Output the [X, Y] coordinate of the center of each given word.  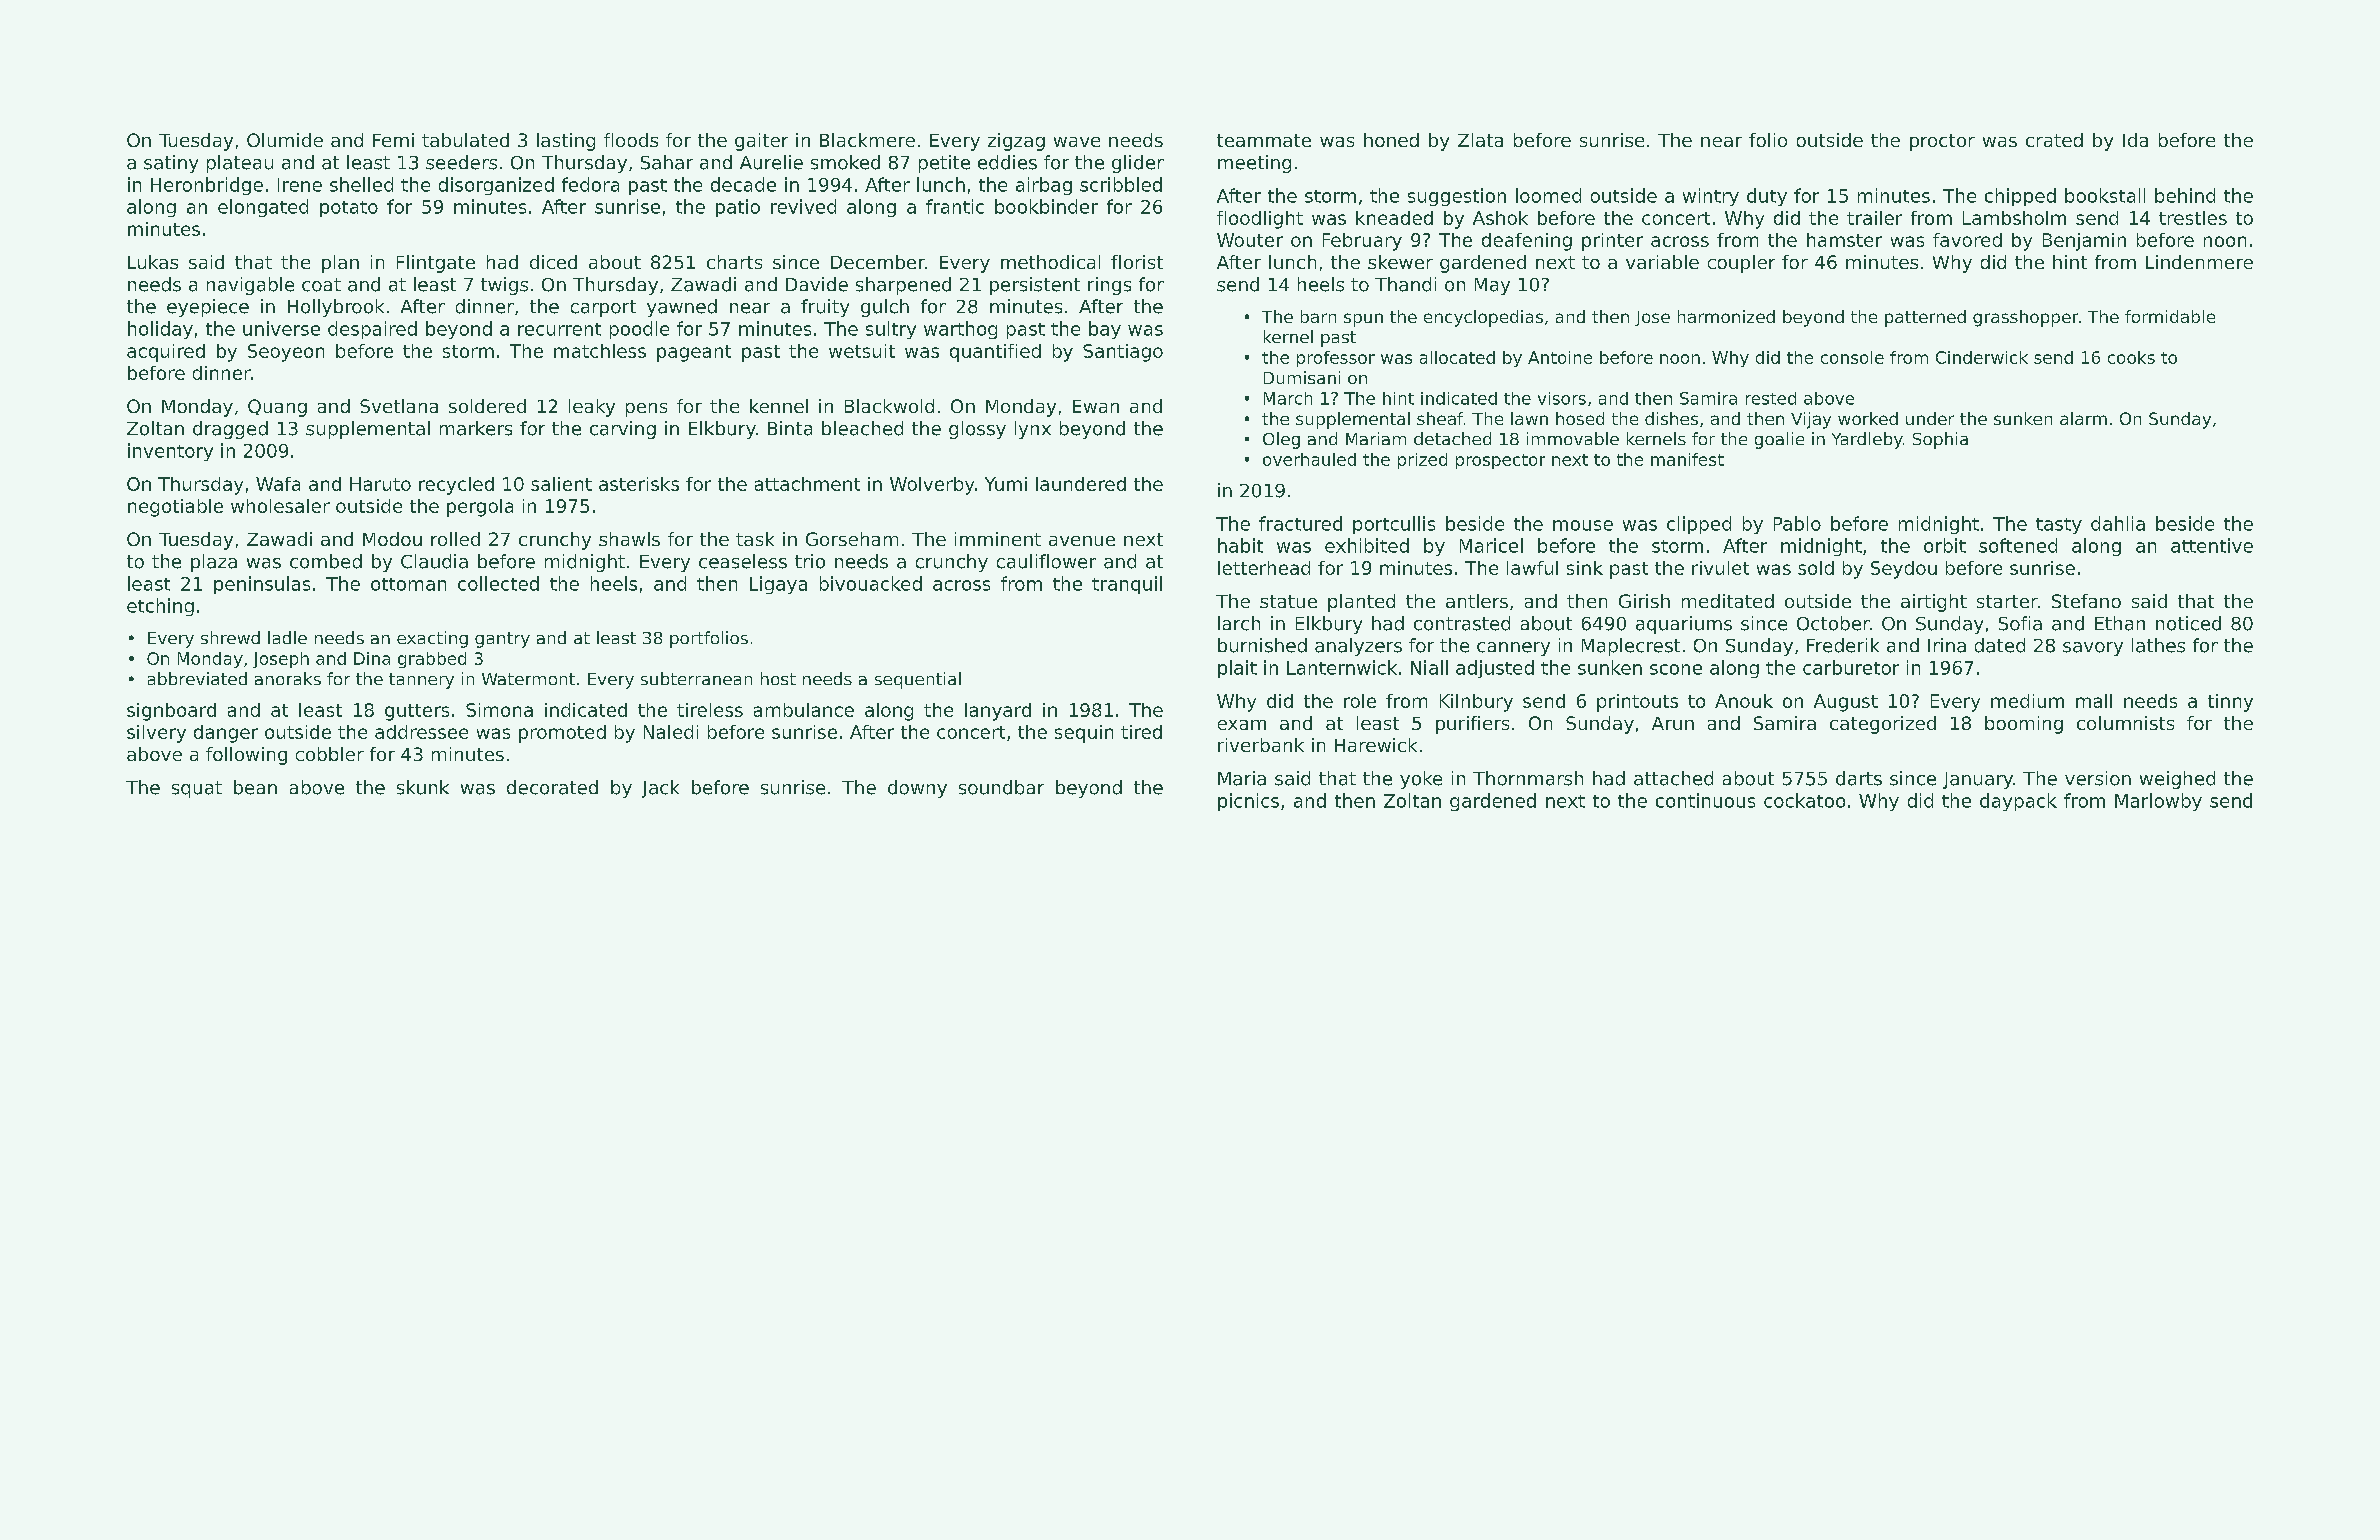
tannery [421, 681]
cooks [2131, 357]
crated [2054, 140]
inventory [170, 452]
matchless [600, 351]
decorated [552, 787]
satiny [171, 164]
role [1360, 701]
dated [2000, 645]
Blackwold [889, 406]
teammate [1264, 140]
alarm [2083, 418]
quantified [995, 353]
